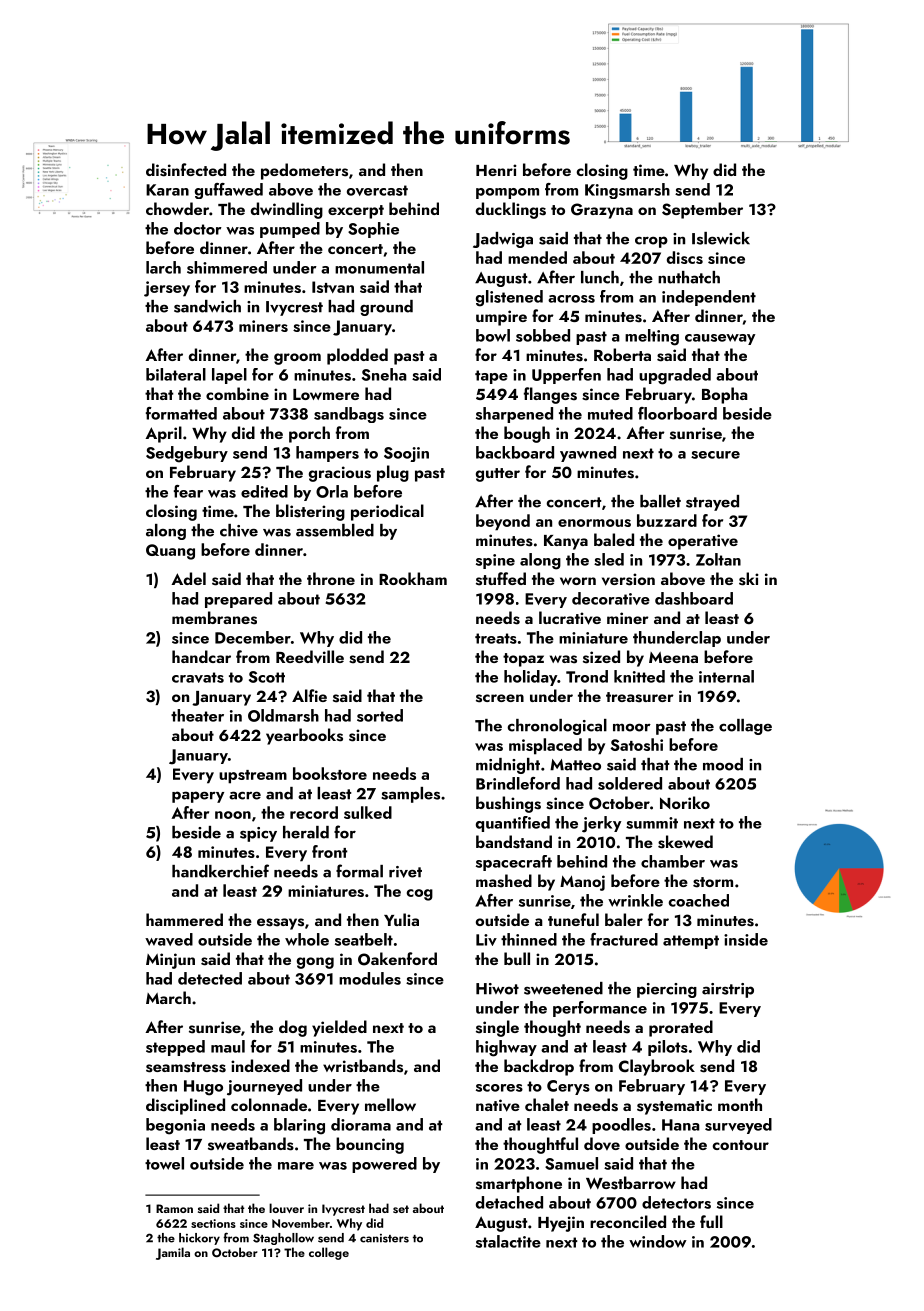  Describe the element at coordinates (167, 190) in the screenshot. I see `Karan` at that location.
